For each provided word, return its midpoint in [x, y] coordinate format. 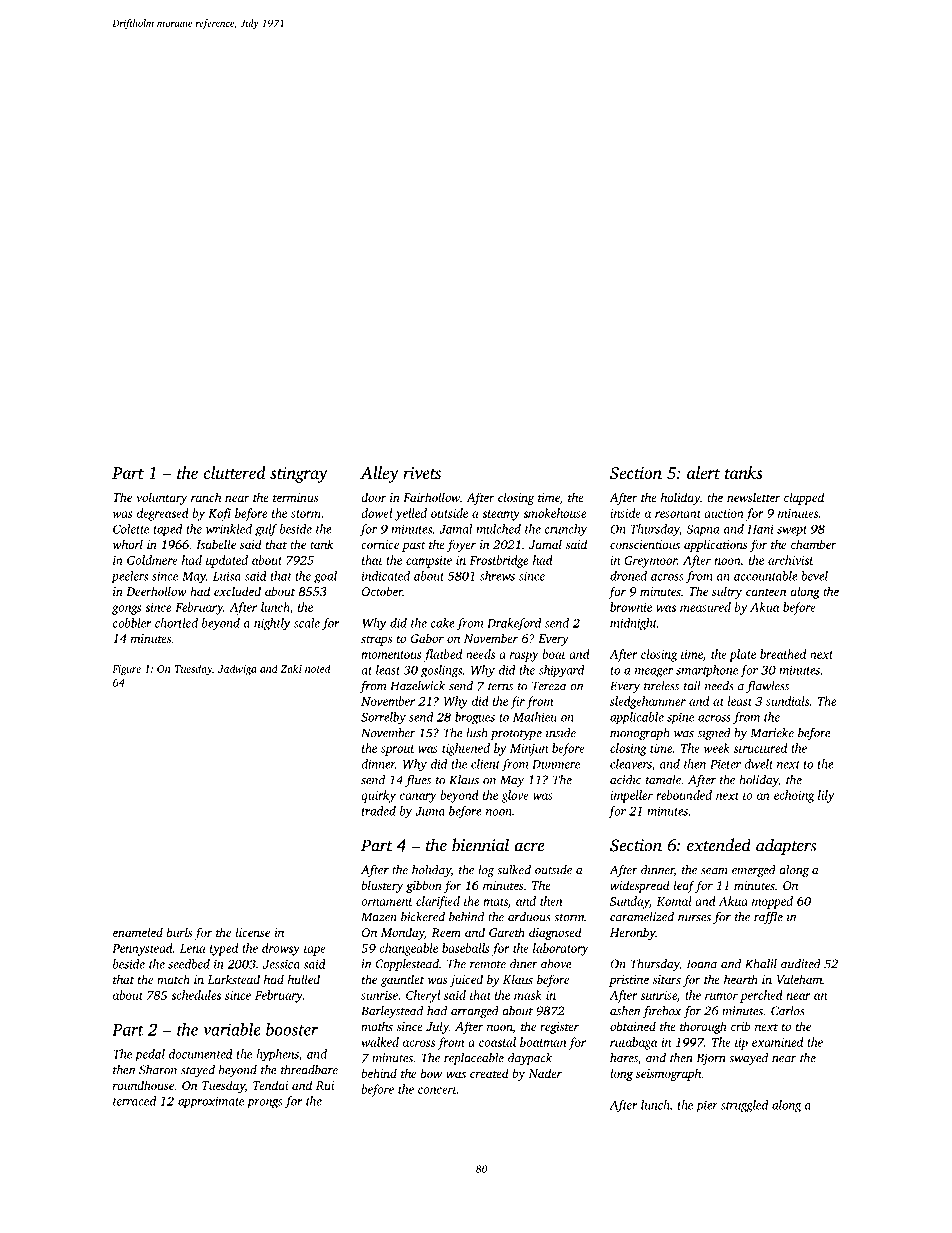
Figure [126, 670]
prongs [264, 1104]
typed [224, 949]
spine [680, 718]
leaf [684, 886]
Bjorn [711, 1059]
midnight [633, 624]
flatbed [443, 655]
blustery [382, 886]
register [559, 1028]
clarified [438, 902]
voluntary [161, 498]
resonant [678, 514]
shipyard [561, 671]
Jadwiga [237, 669]
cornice [380, 544]
